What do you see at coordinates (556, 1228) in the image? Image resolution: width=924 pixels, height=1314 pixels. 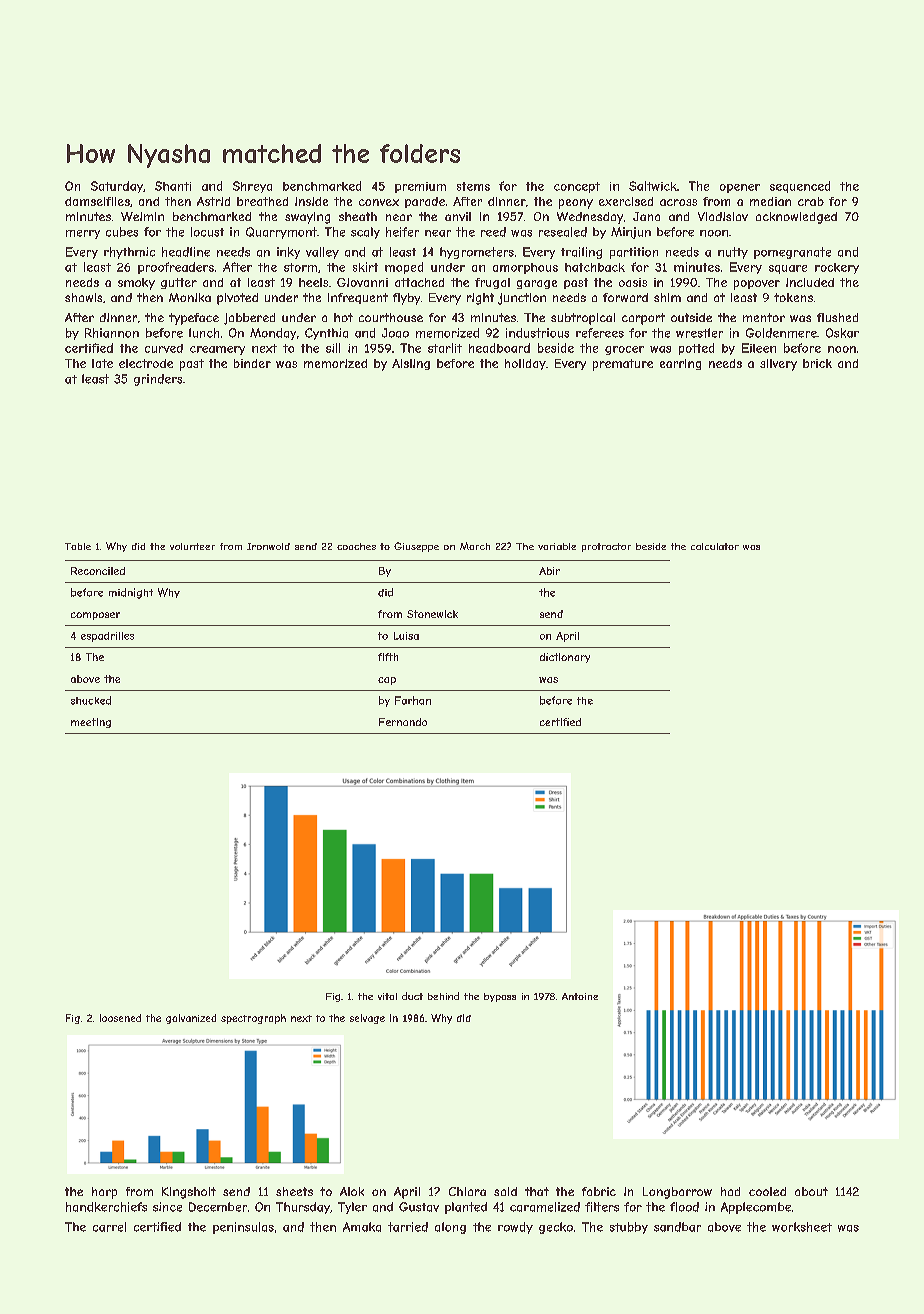 I see `gecko` at bounding box center [556, 1228].
